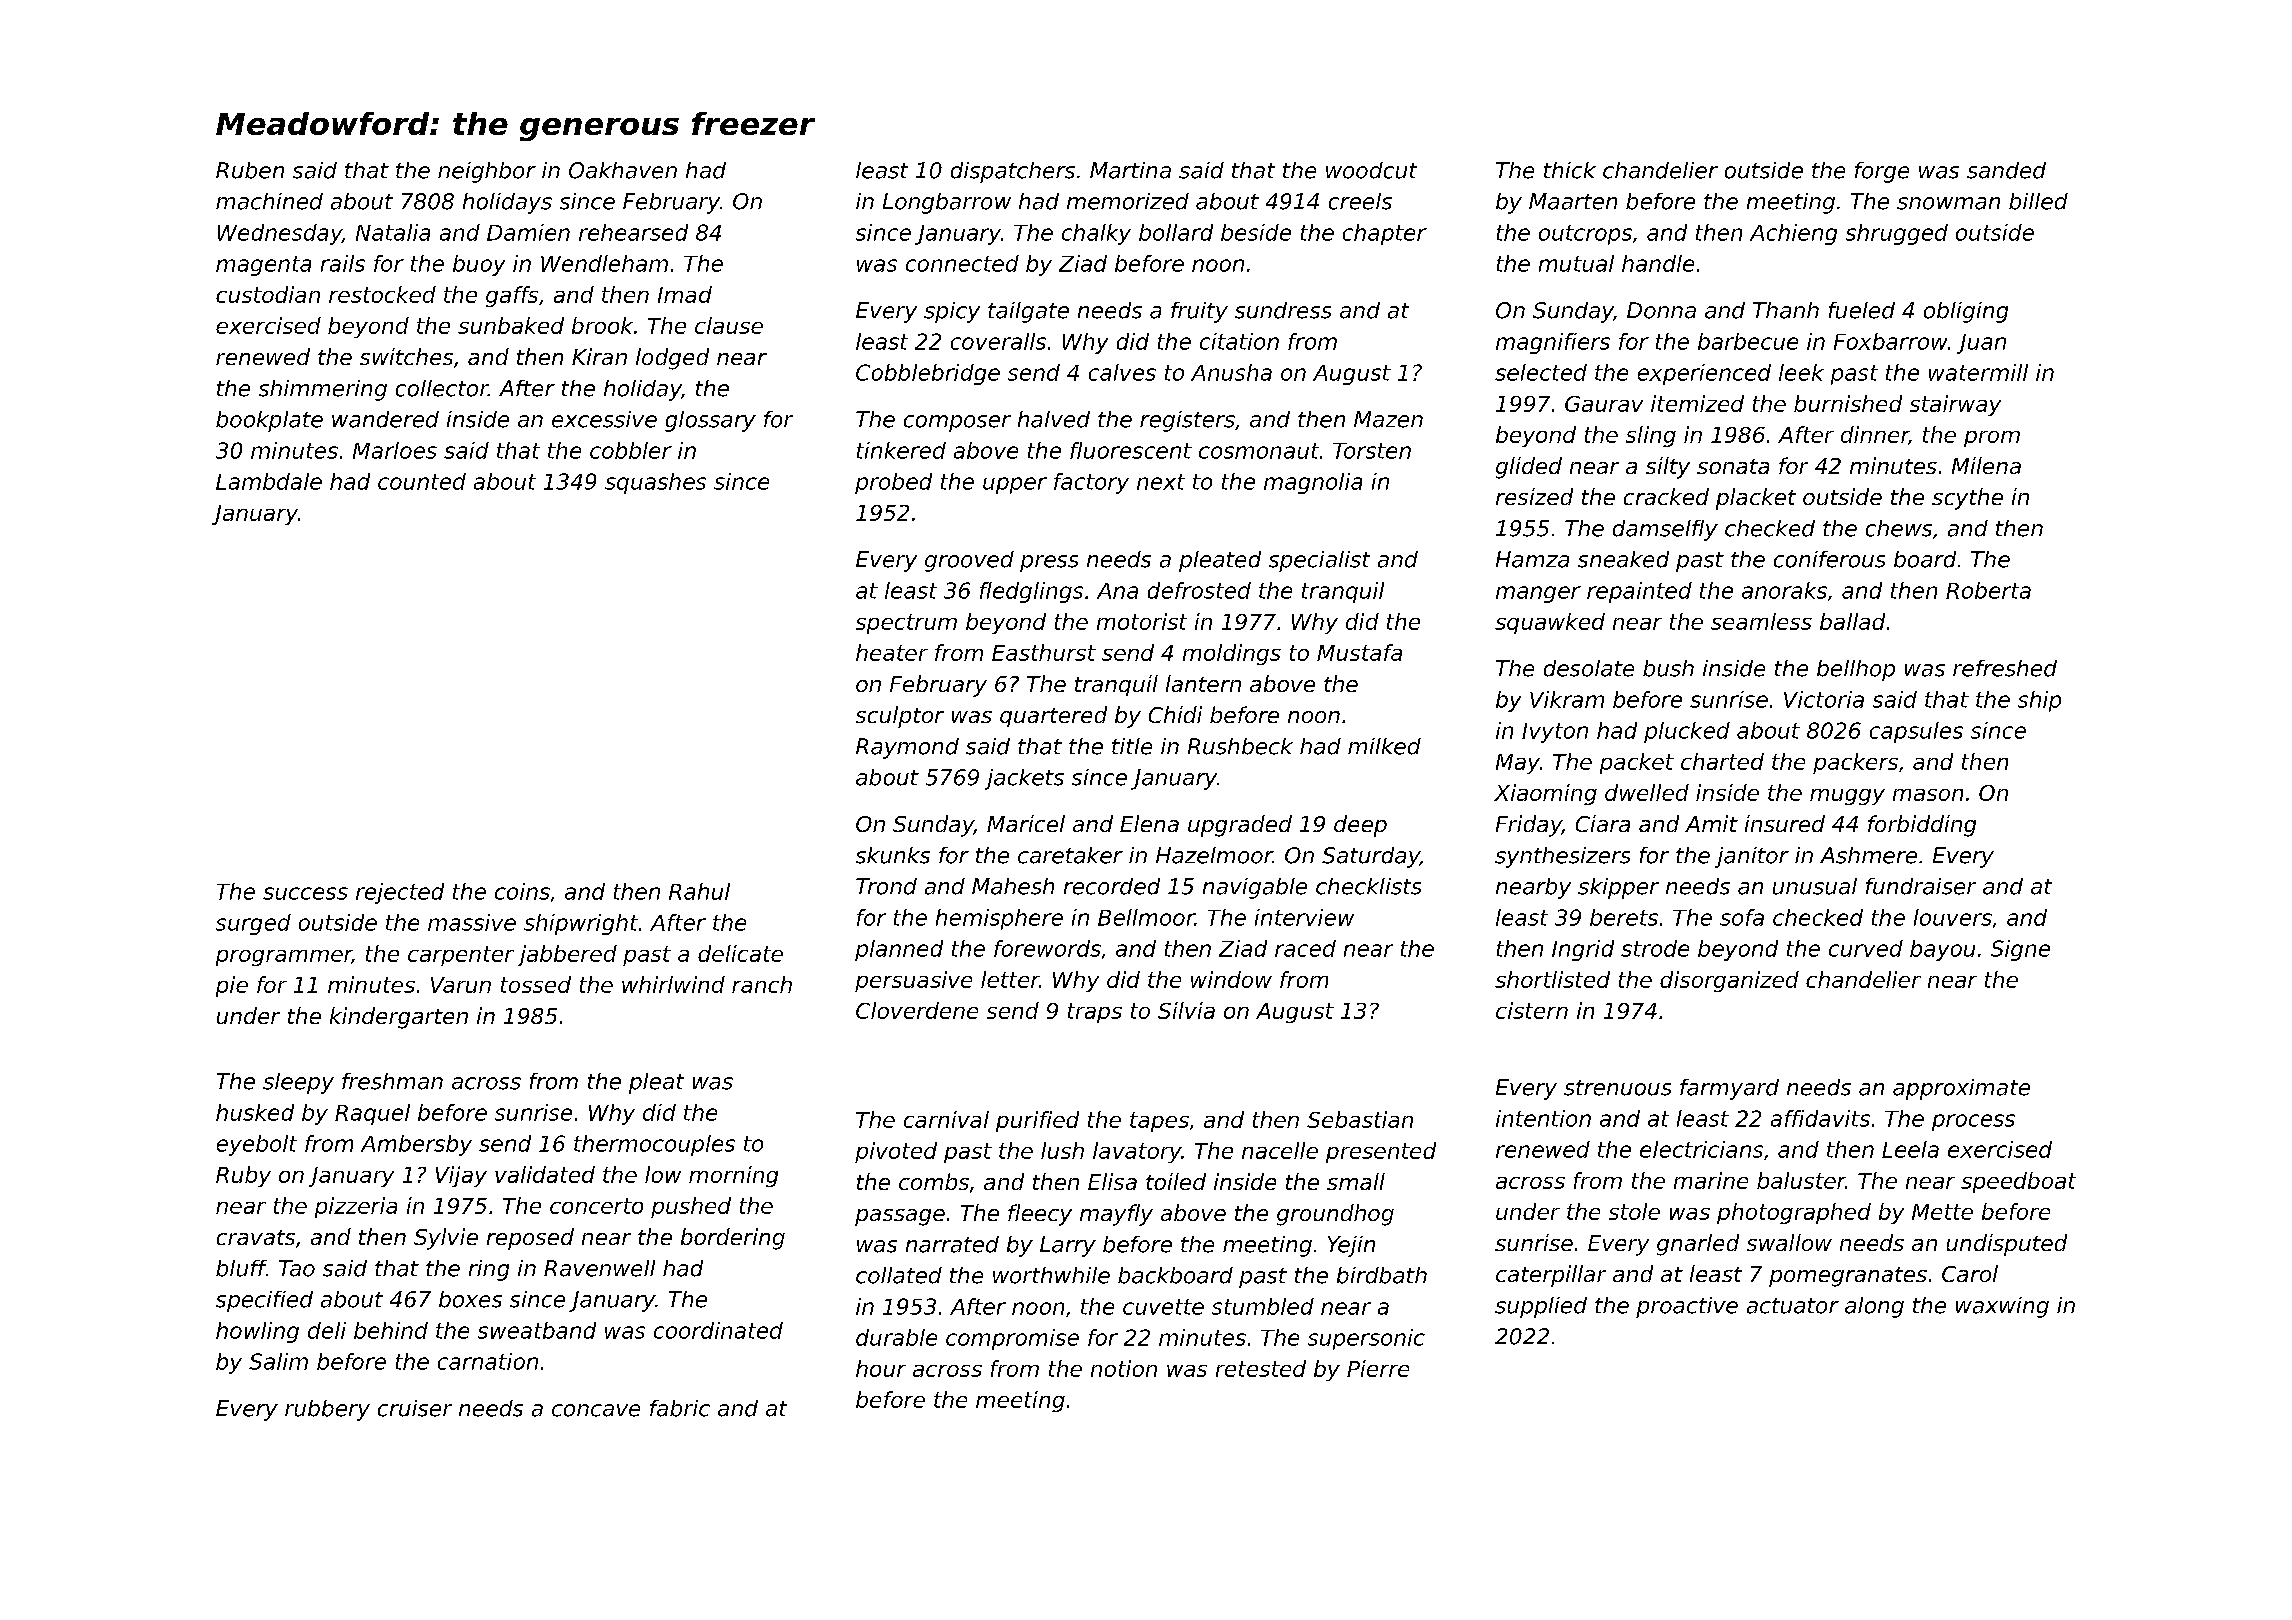 Image resolution: width=2292 pixels, height=1620 pixels. I want to click on concave, so click(596, 1410).
